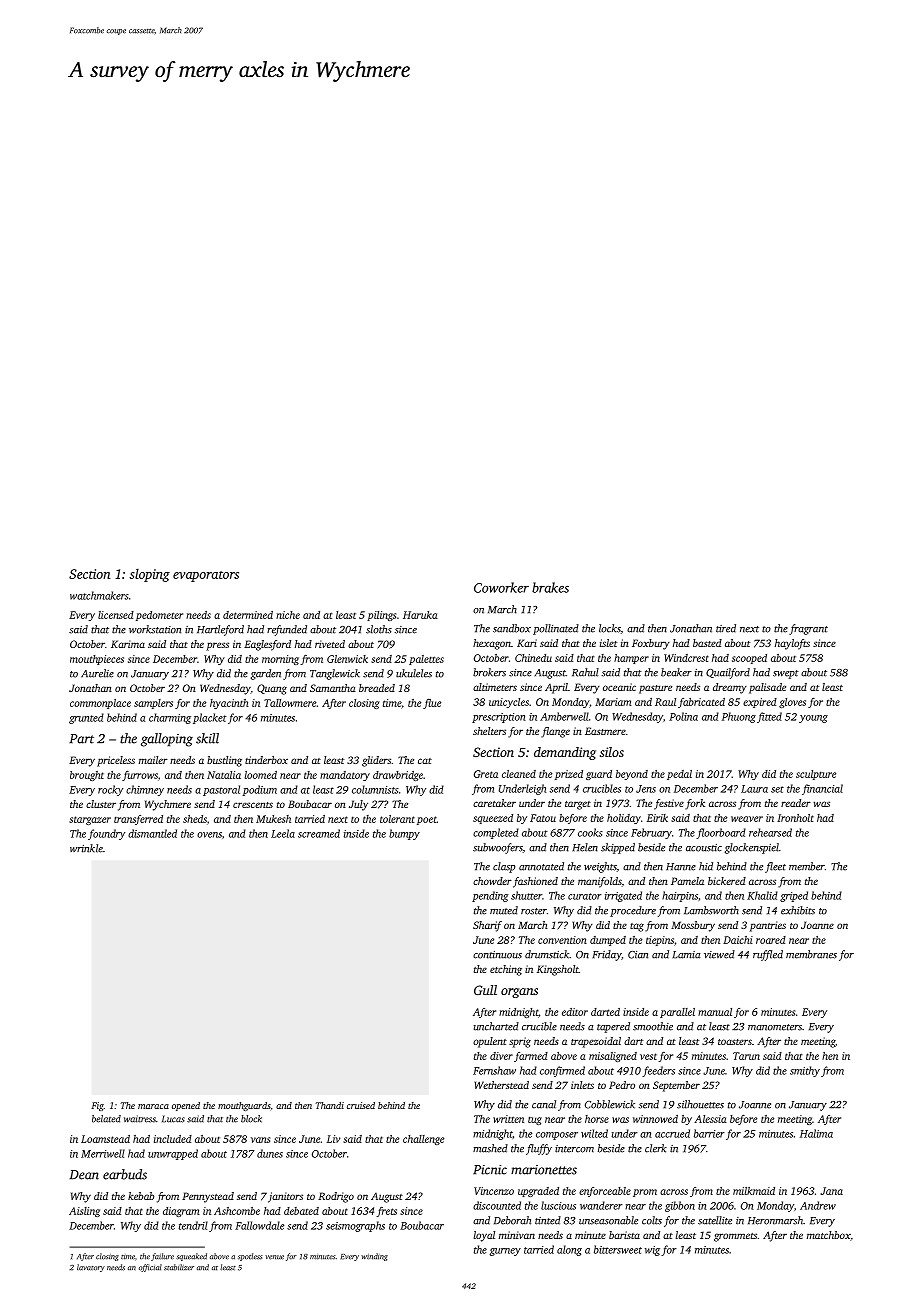  What do you see at coordinates (562, 1071) in the page?
I see `confirmed` at bounding box center [562, 1071].
